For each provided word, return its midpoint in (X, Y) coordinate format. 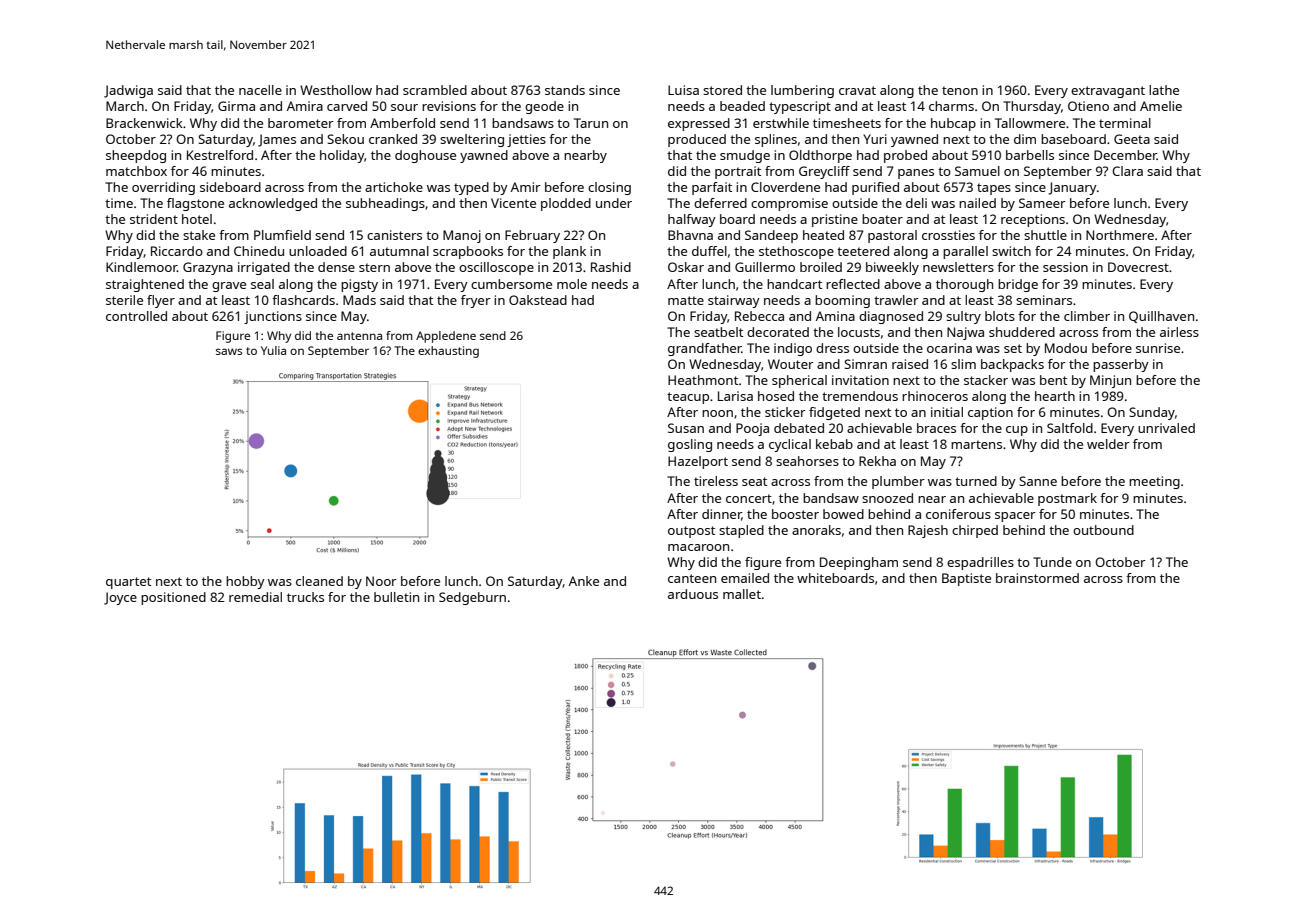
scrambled (435, 90)
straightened (145, 285)
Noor (381, 581)
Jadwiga (128, 91)
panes (916, 174)
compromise (789, 204)
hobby (245, 582)
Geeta (1132, 139)
